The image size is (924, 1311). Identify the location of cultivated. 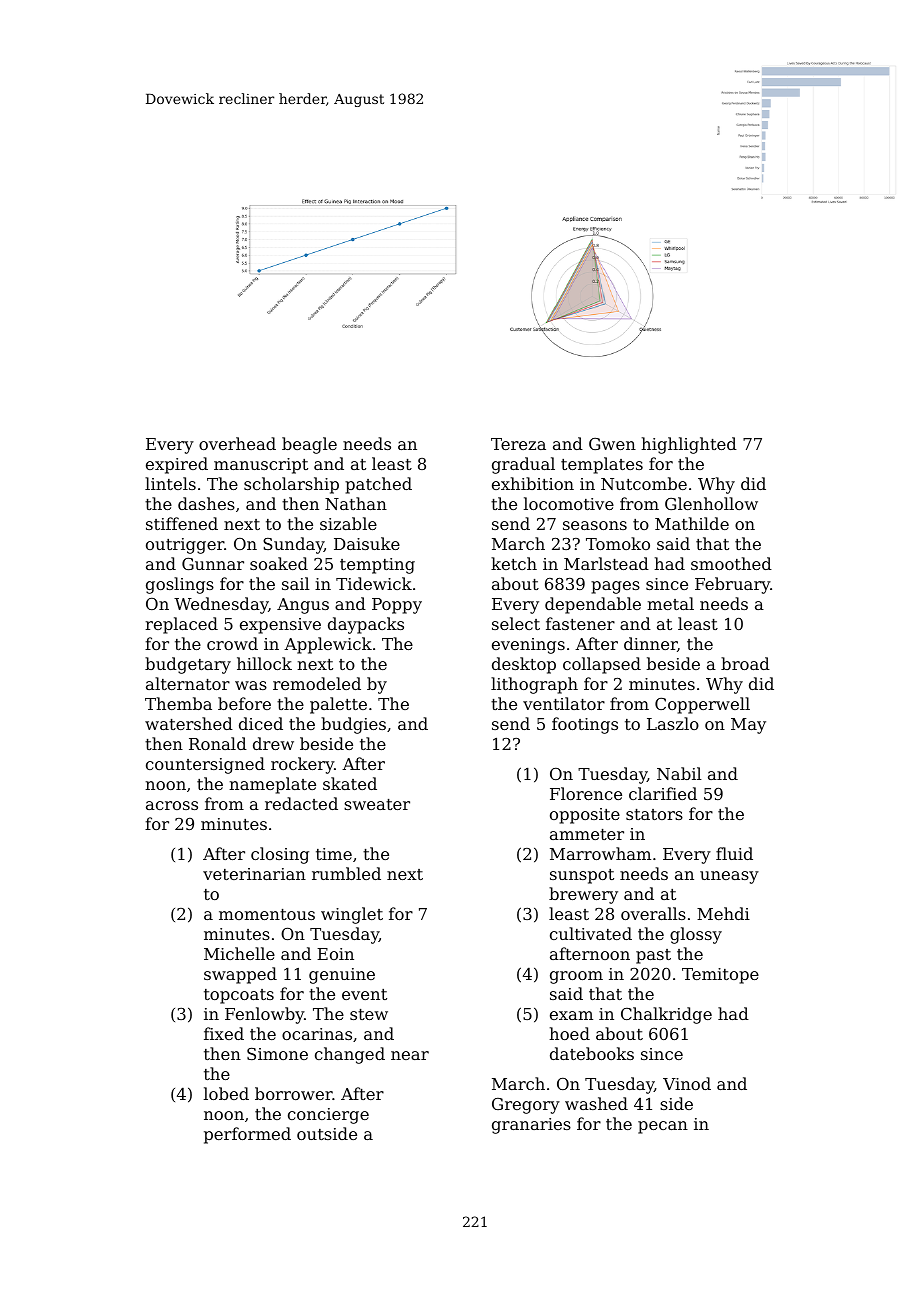
(591, 933).
